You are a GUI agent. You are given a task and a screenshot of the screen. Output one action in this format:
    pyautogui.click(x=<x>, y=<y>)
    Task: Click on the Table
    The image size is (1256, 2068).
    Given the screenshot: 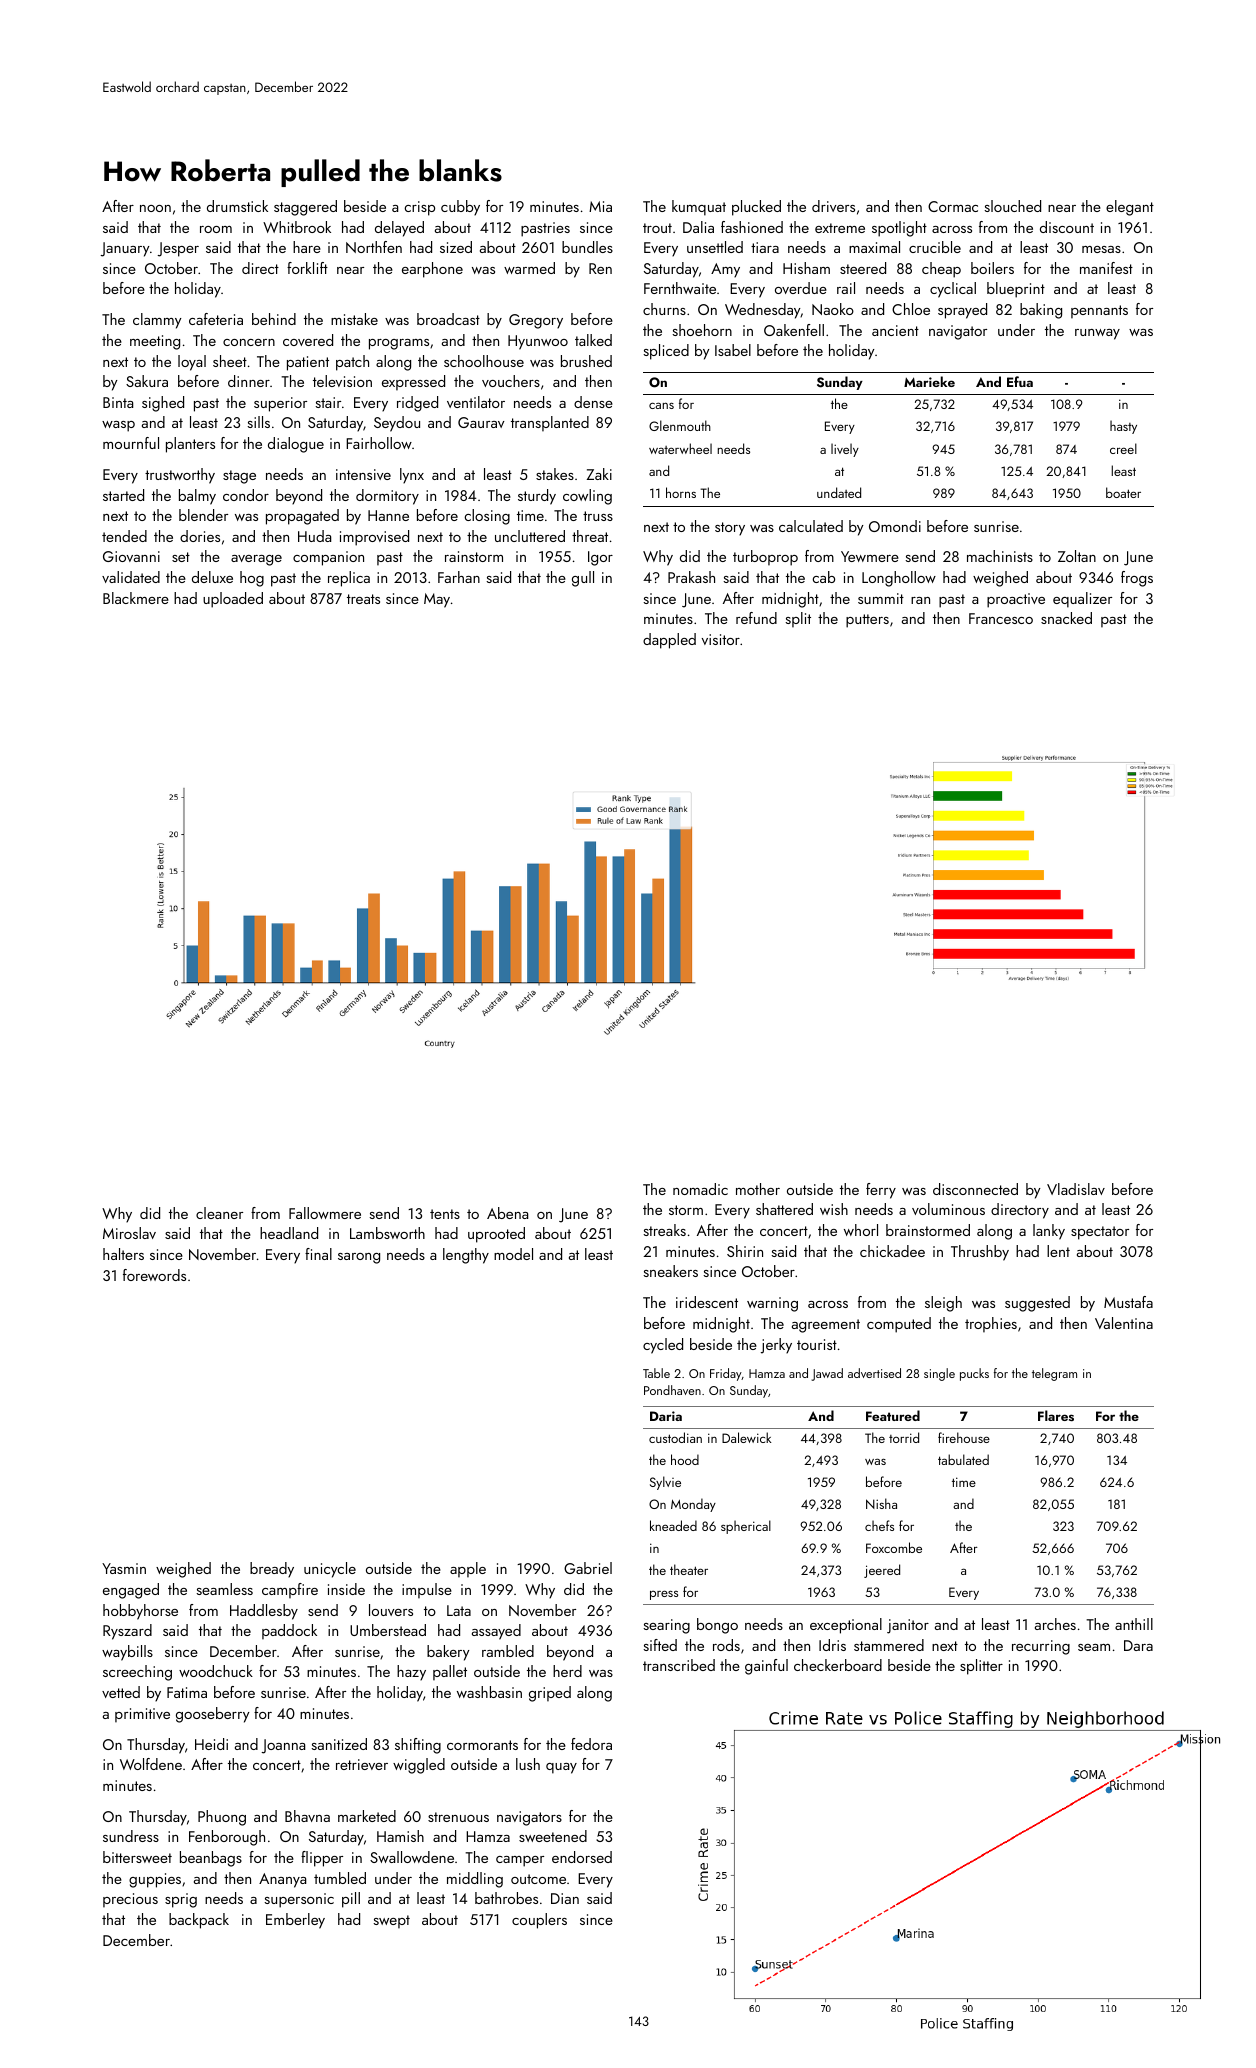 What is the action you would take?
    pyautogui.click(x=656, y=1373)
